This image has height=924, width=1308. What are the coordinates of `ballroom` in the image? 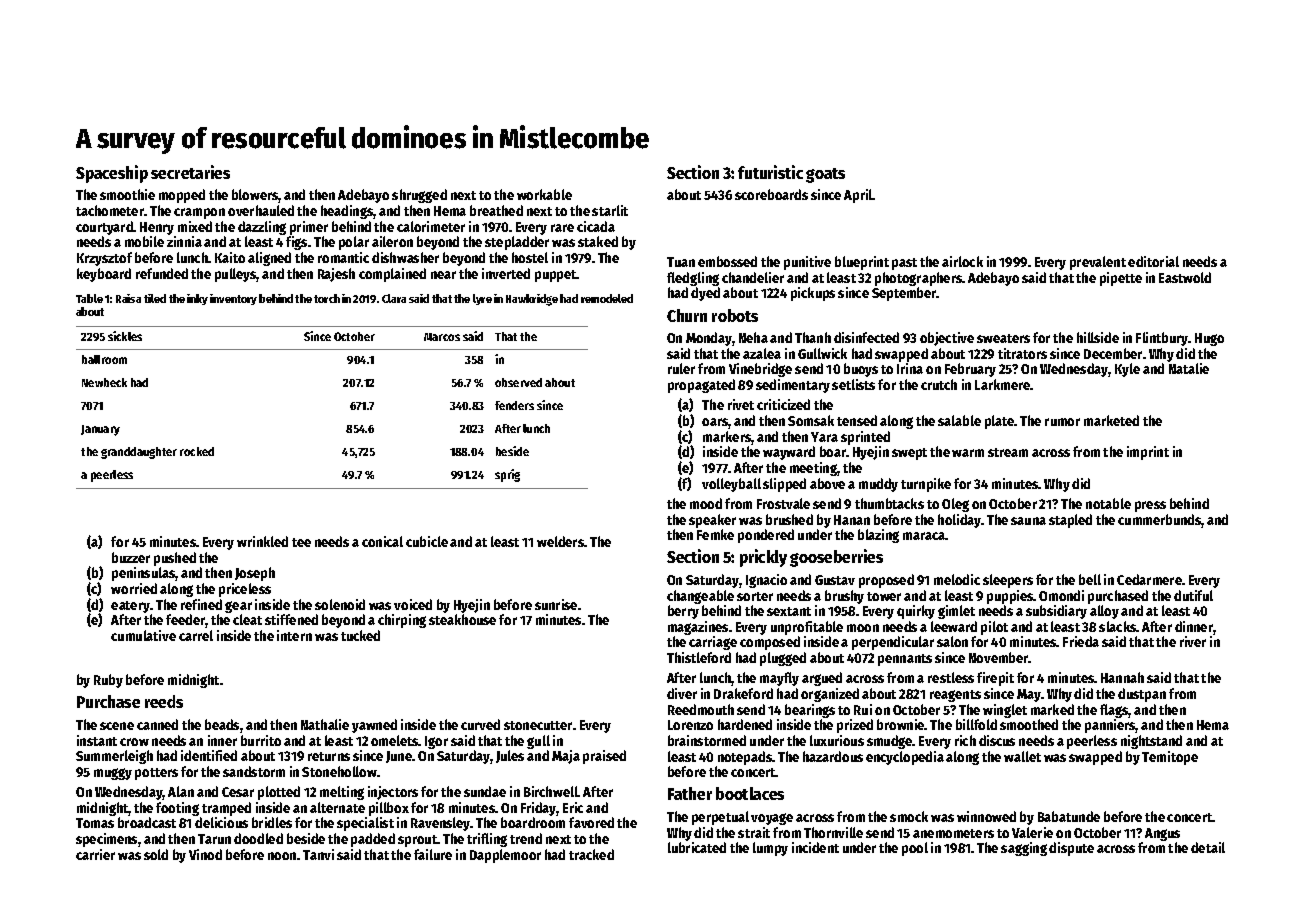 It's located at (104, 359).
